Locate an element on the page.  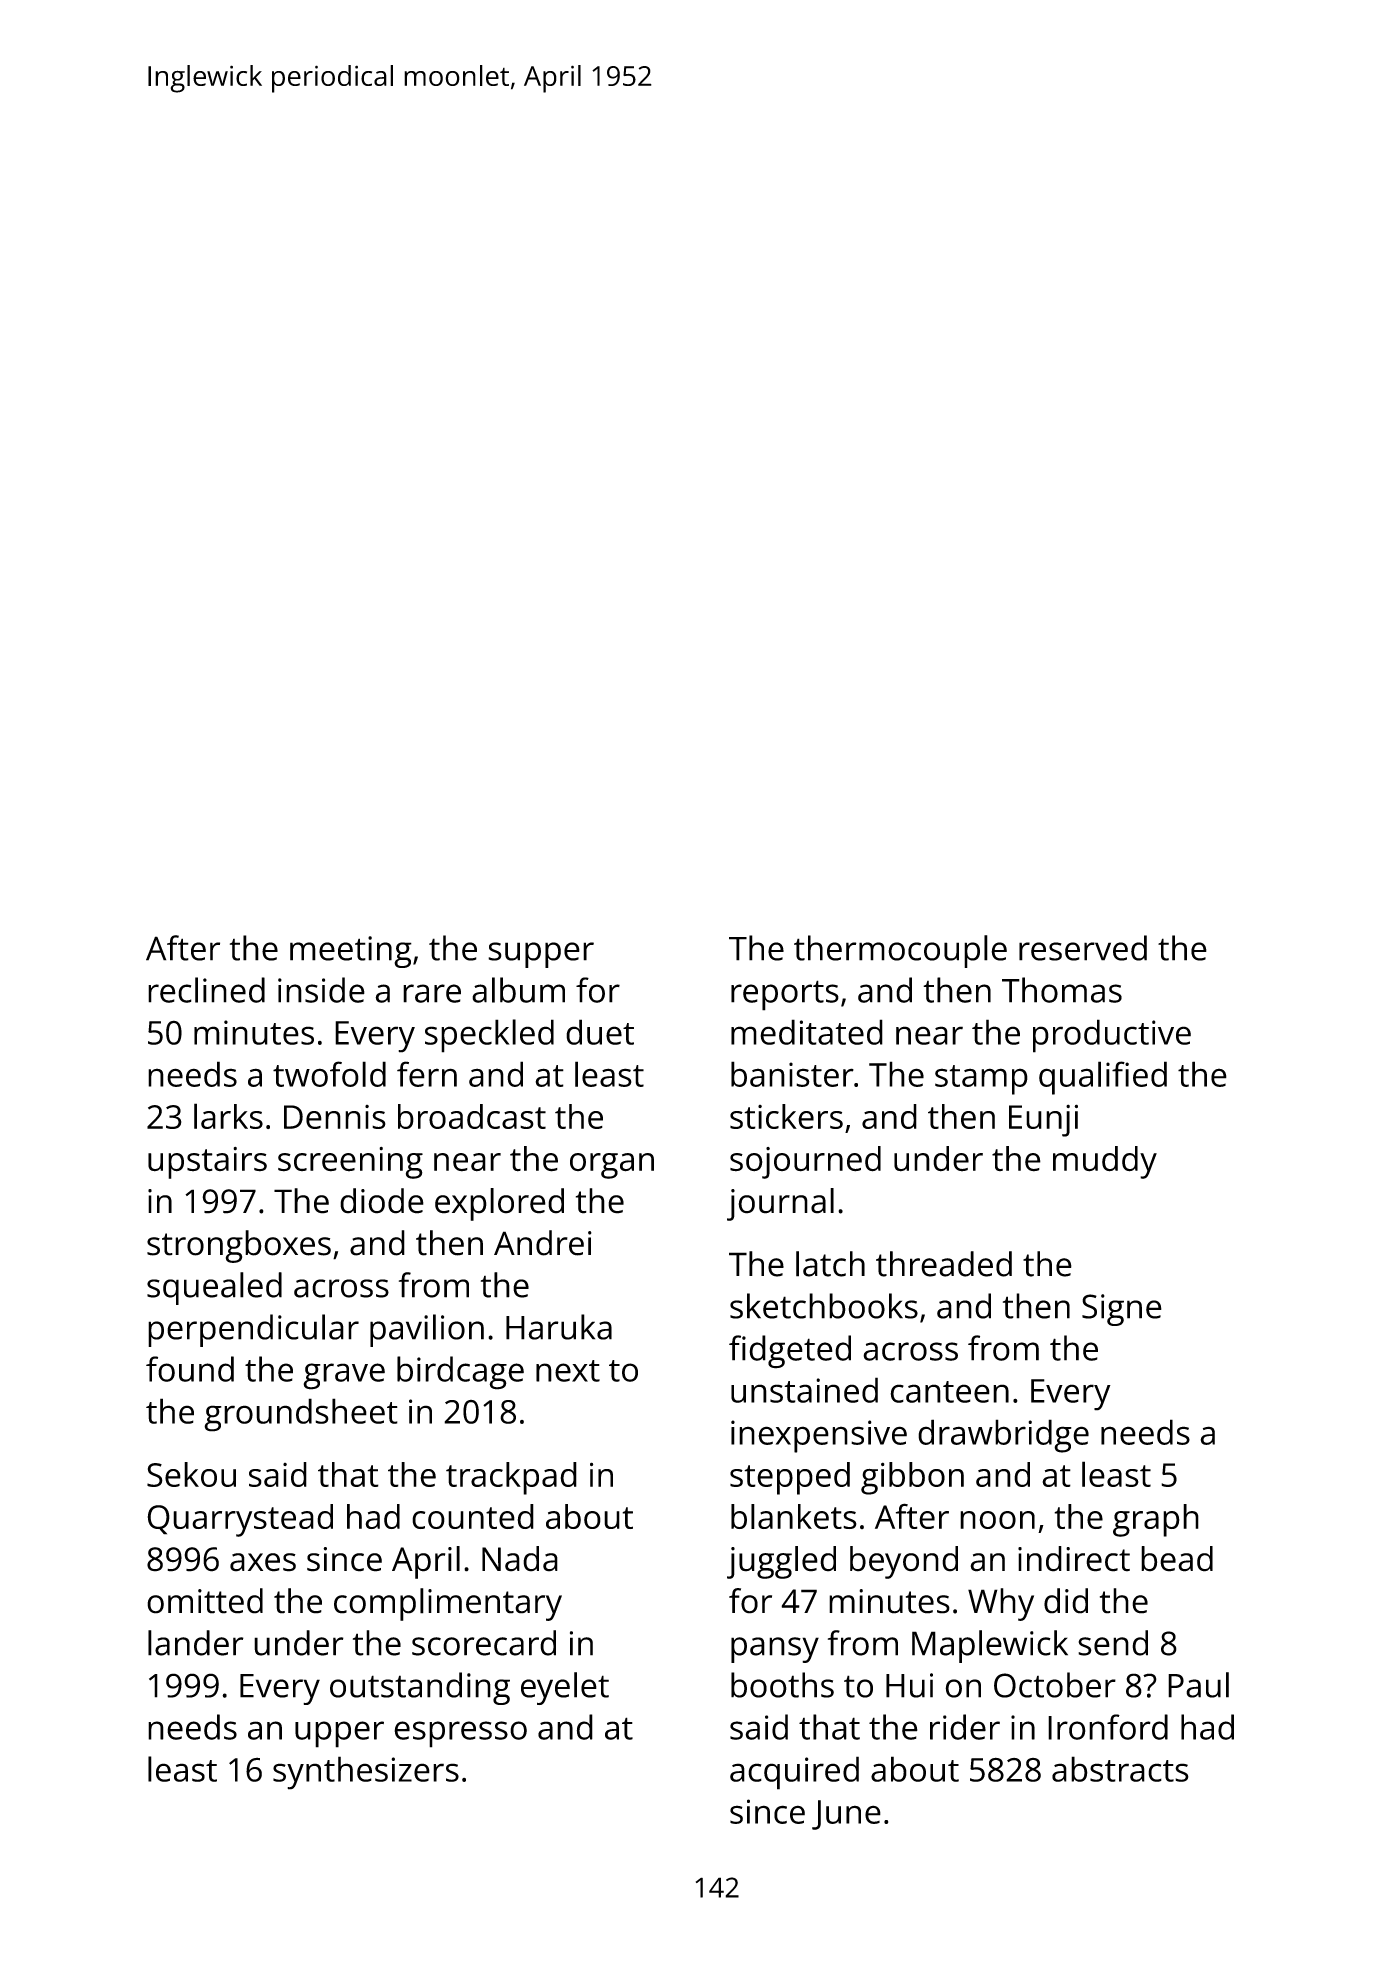
organ is located at coordinates (612, 1166).
